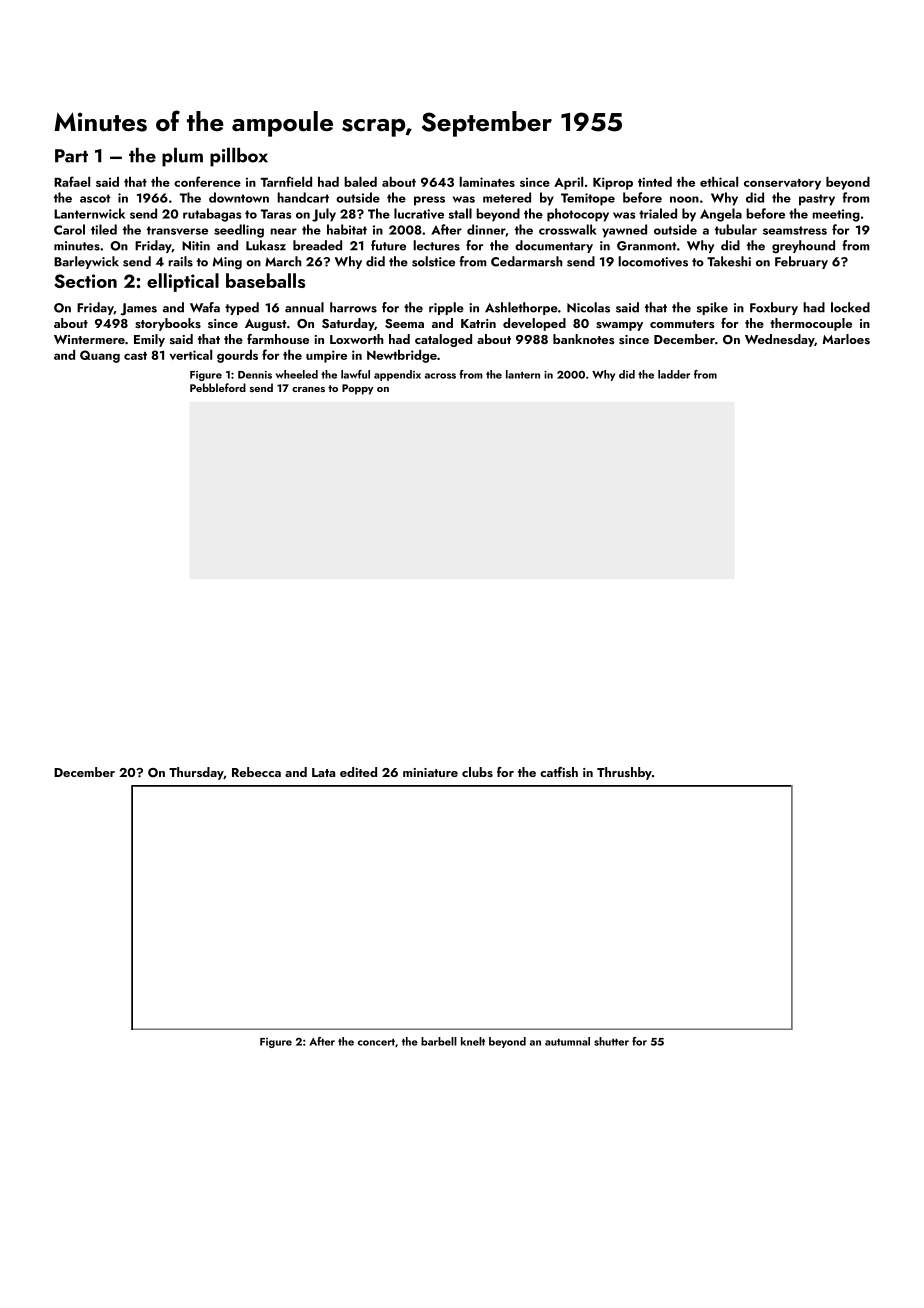 This screenshot has height=1308, width=924. What do you see at coordinates (817, 200) in the screenshot?
I see `pastry` at bounding box center [817, 200].
